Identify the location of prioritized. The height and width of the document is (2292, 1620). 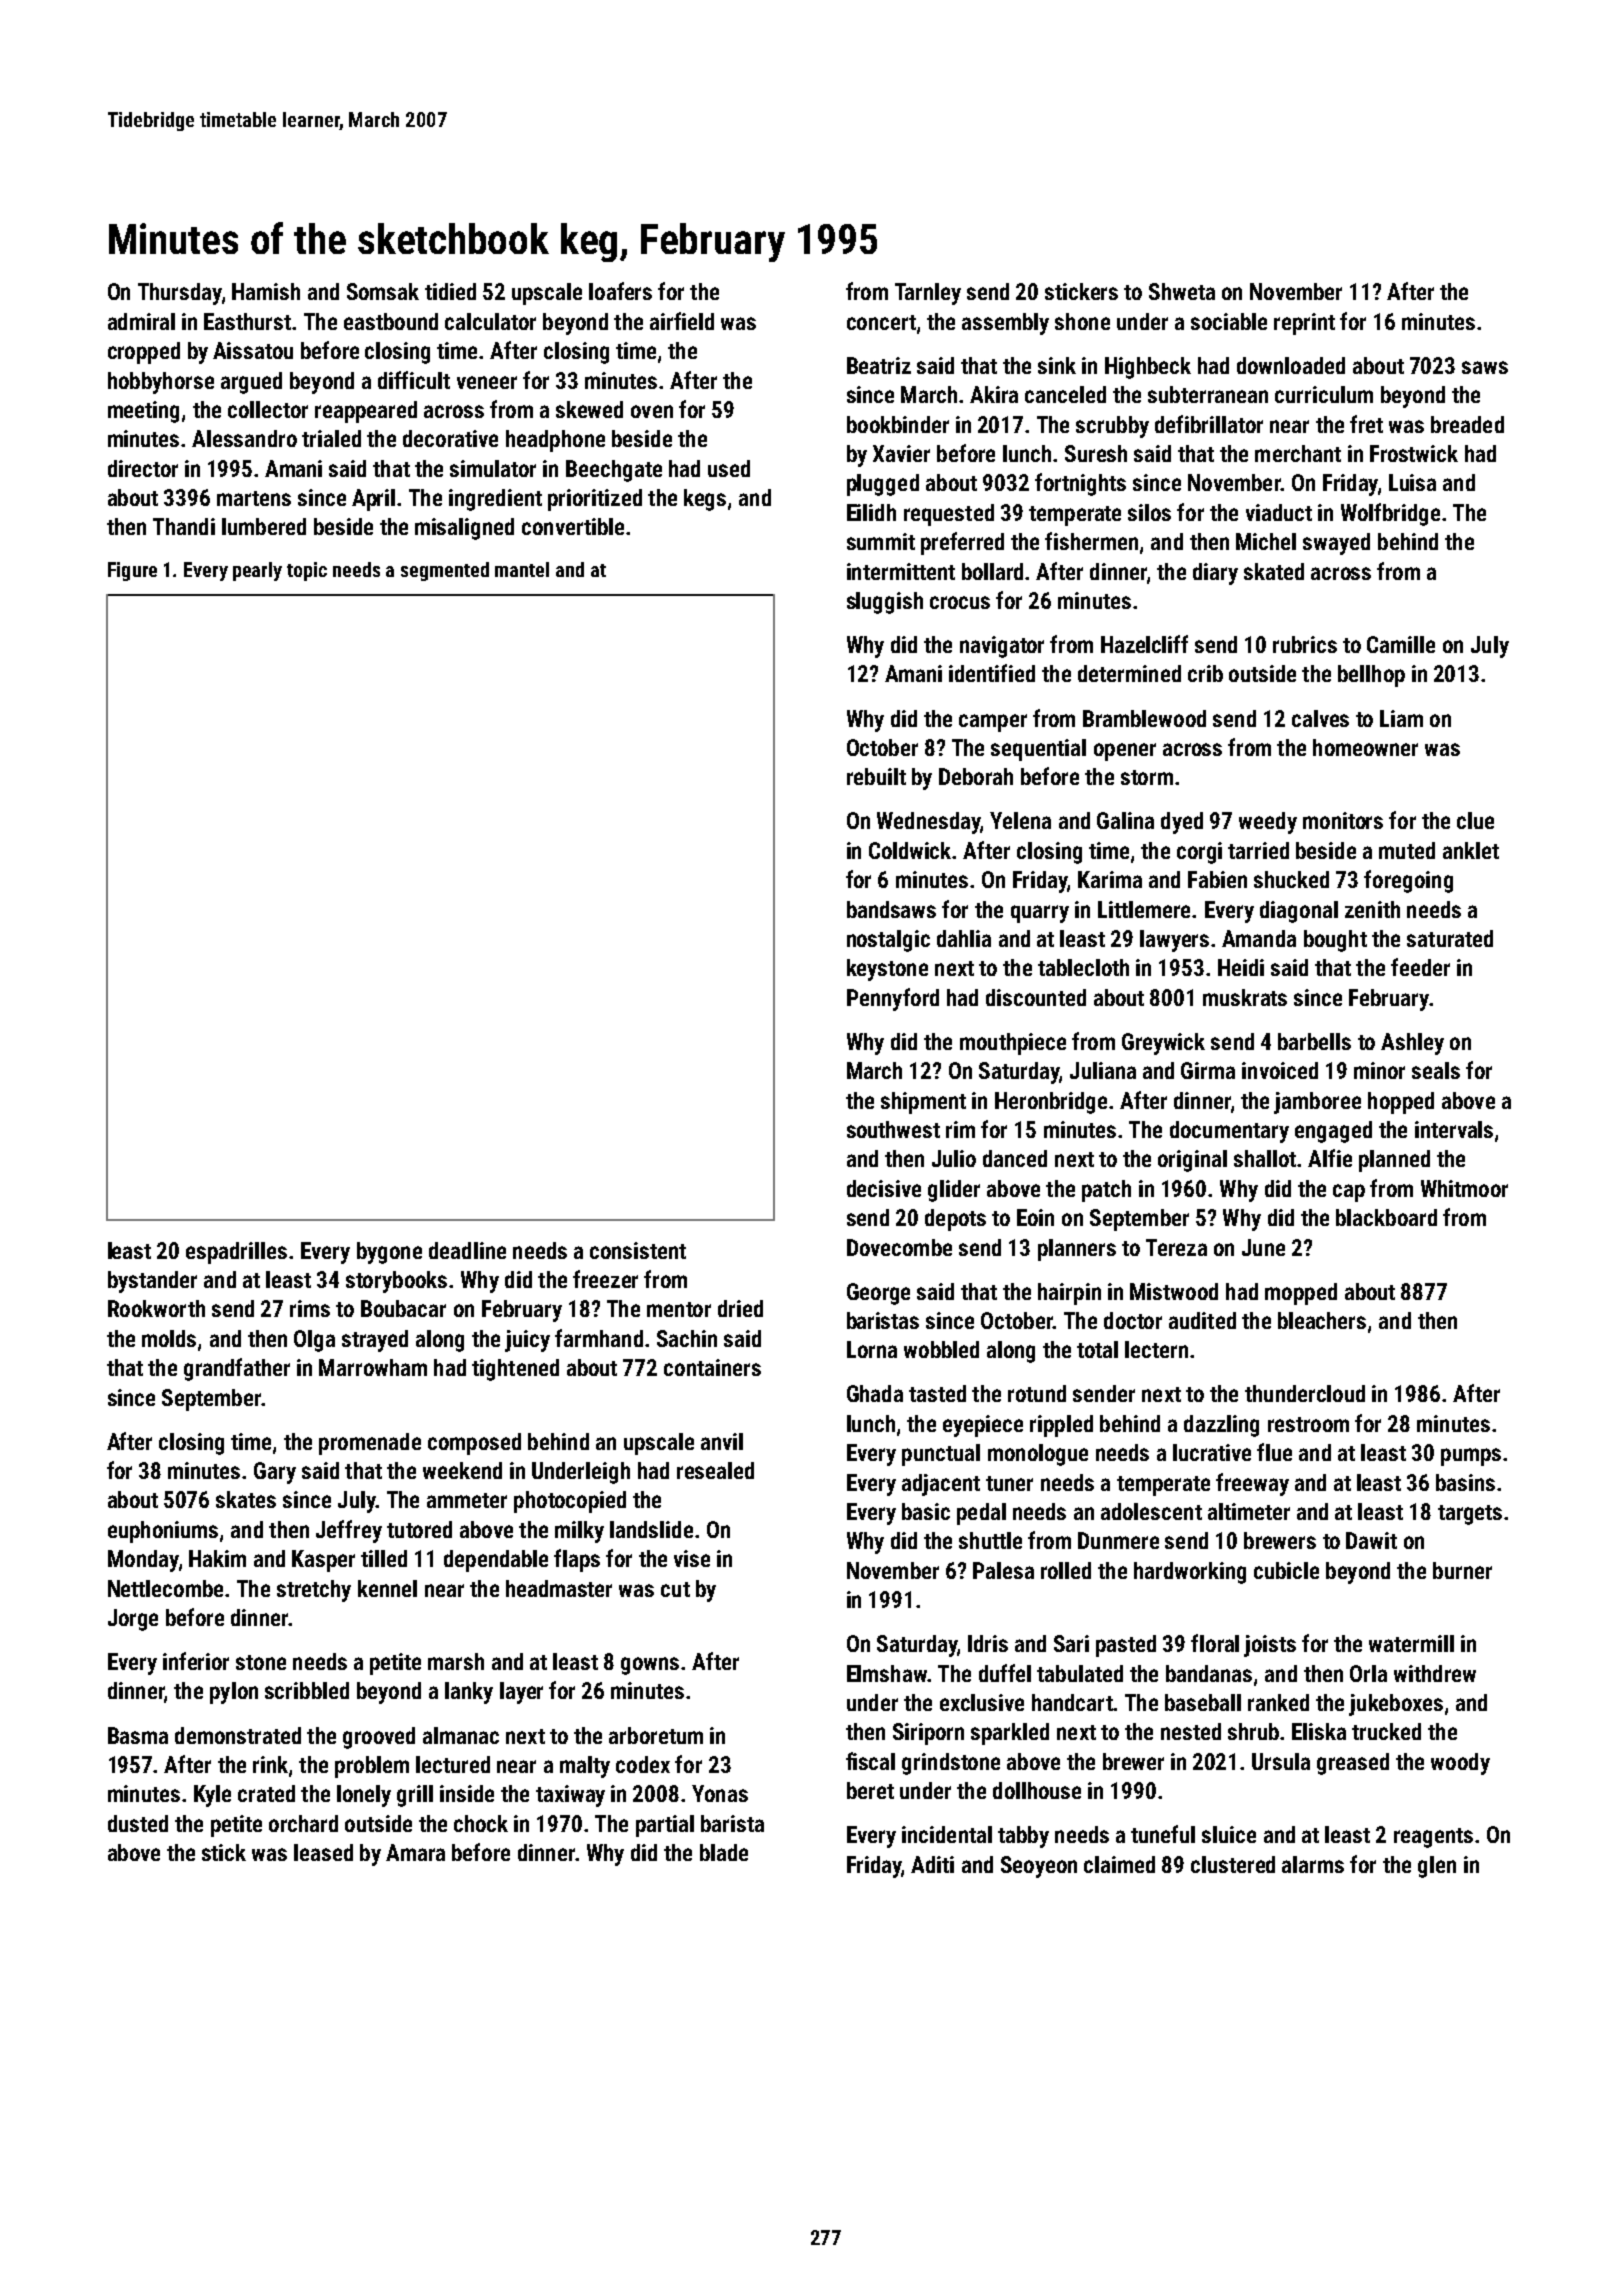
(595, 500).
